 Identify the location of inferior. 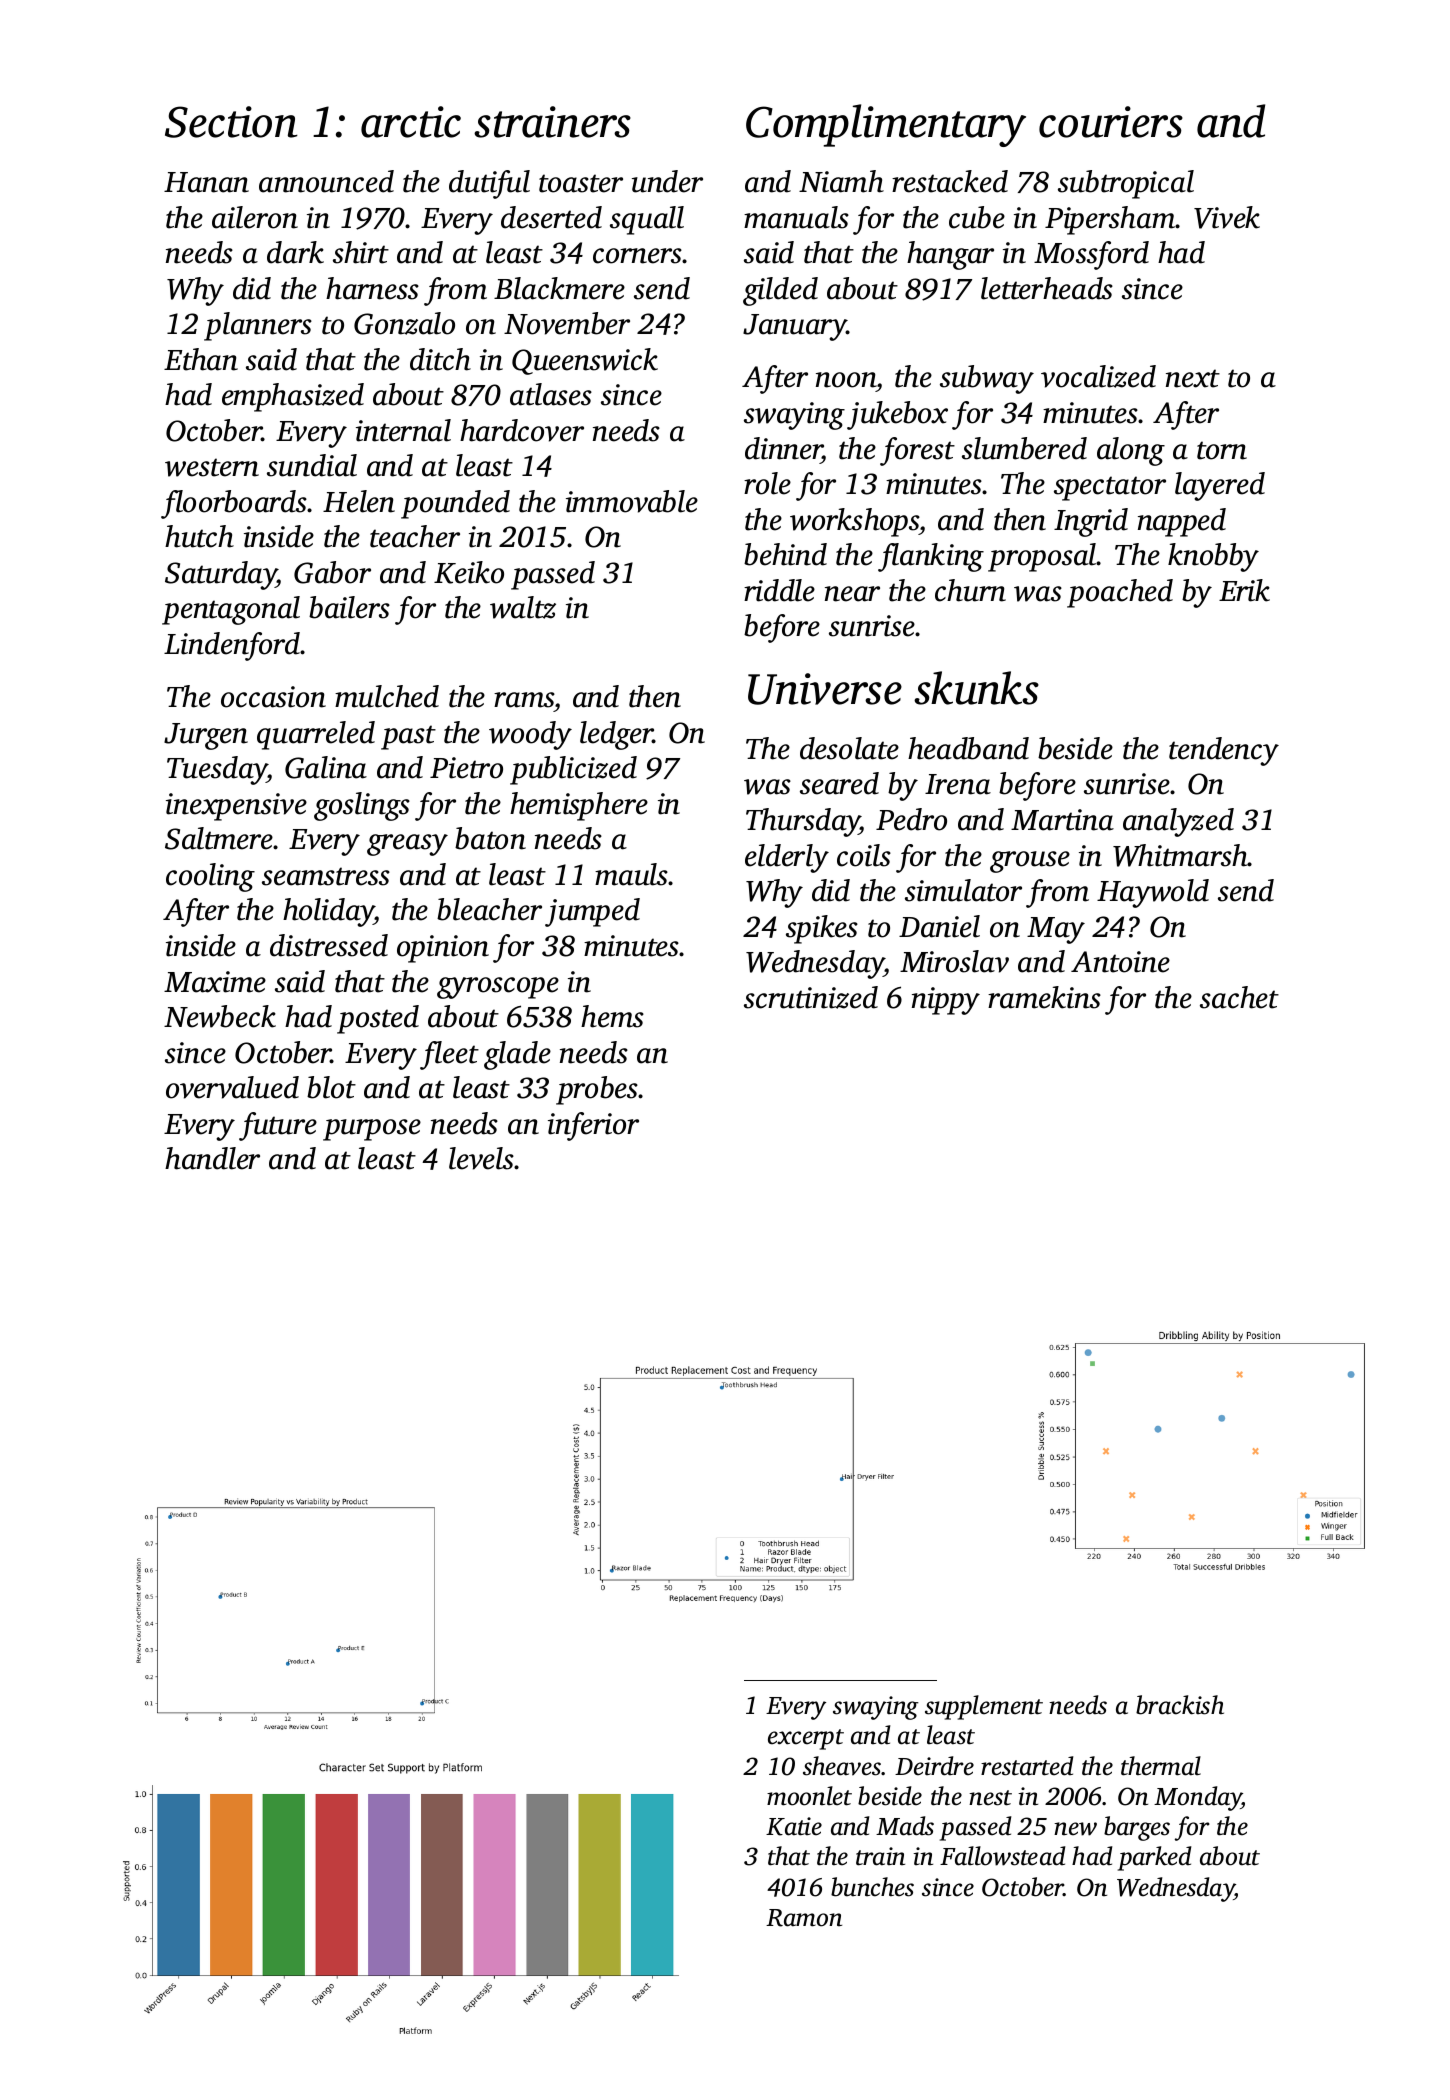
(593, 1126).
